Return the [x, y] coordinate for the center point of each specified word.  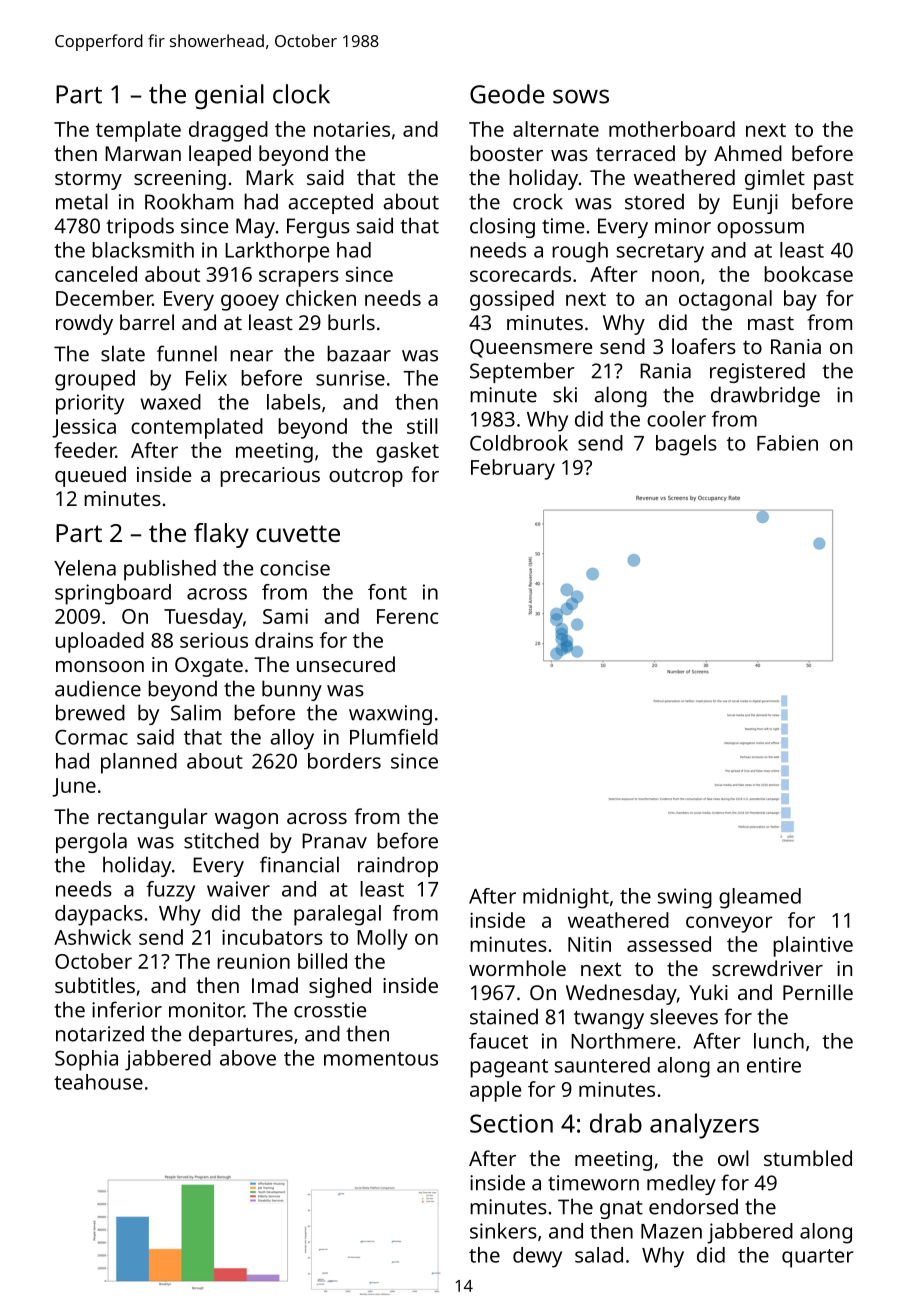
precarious [270, 477]
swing [685, 898]
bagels [686, 445]
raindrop [398, 866]
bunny [292, 690]
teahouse [98, 1082]
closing [502, 227]
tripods [140, 227]
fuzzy [170, 891]
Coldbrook [519, 443]
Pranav [334, 841]
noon [675, 276]
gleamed [760, 898]
